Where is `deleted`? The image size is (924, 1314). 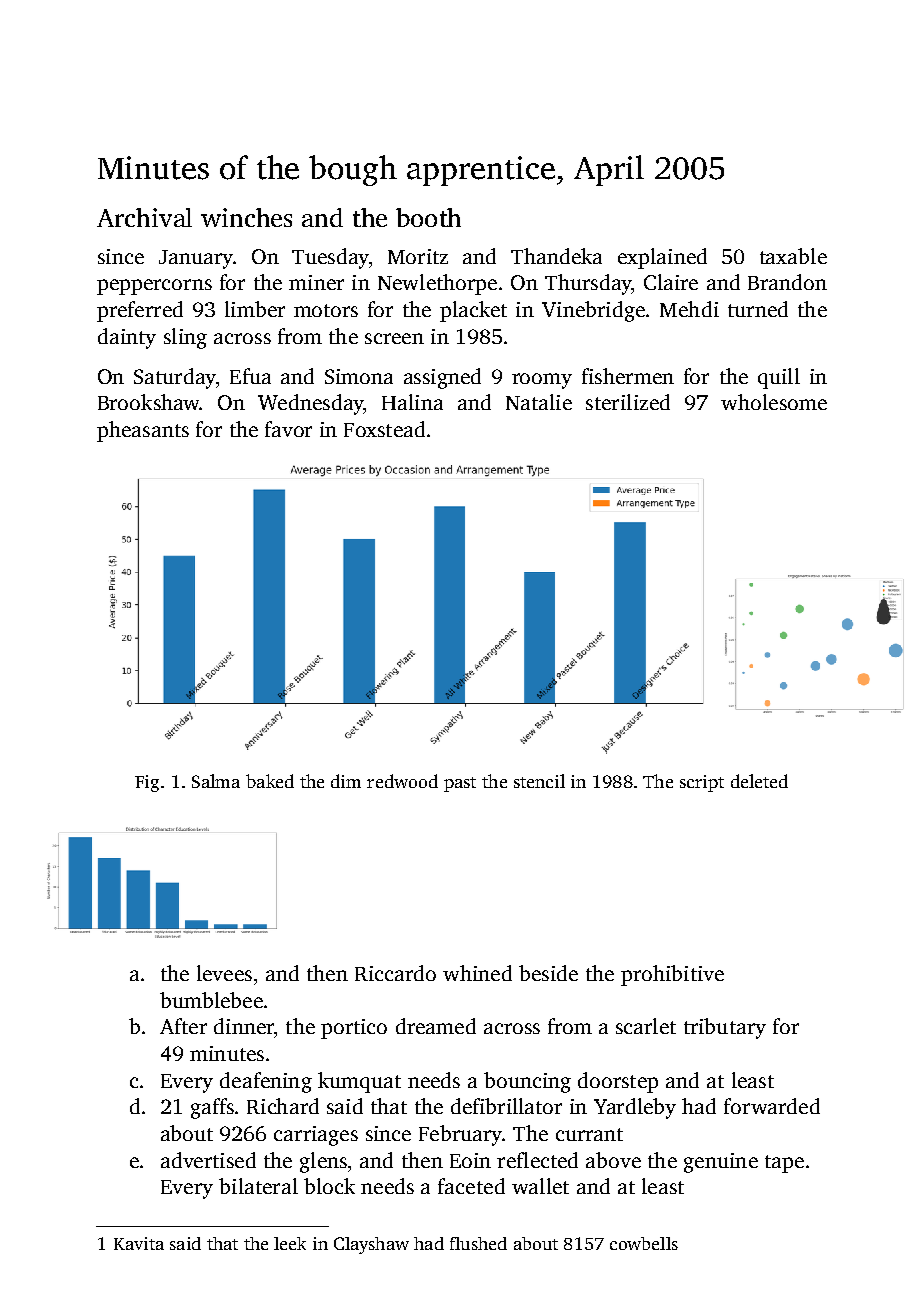 deleted is located at coordinates (759, 781).
